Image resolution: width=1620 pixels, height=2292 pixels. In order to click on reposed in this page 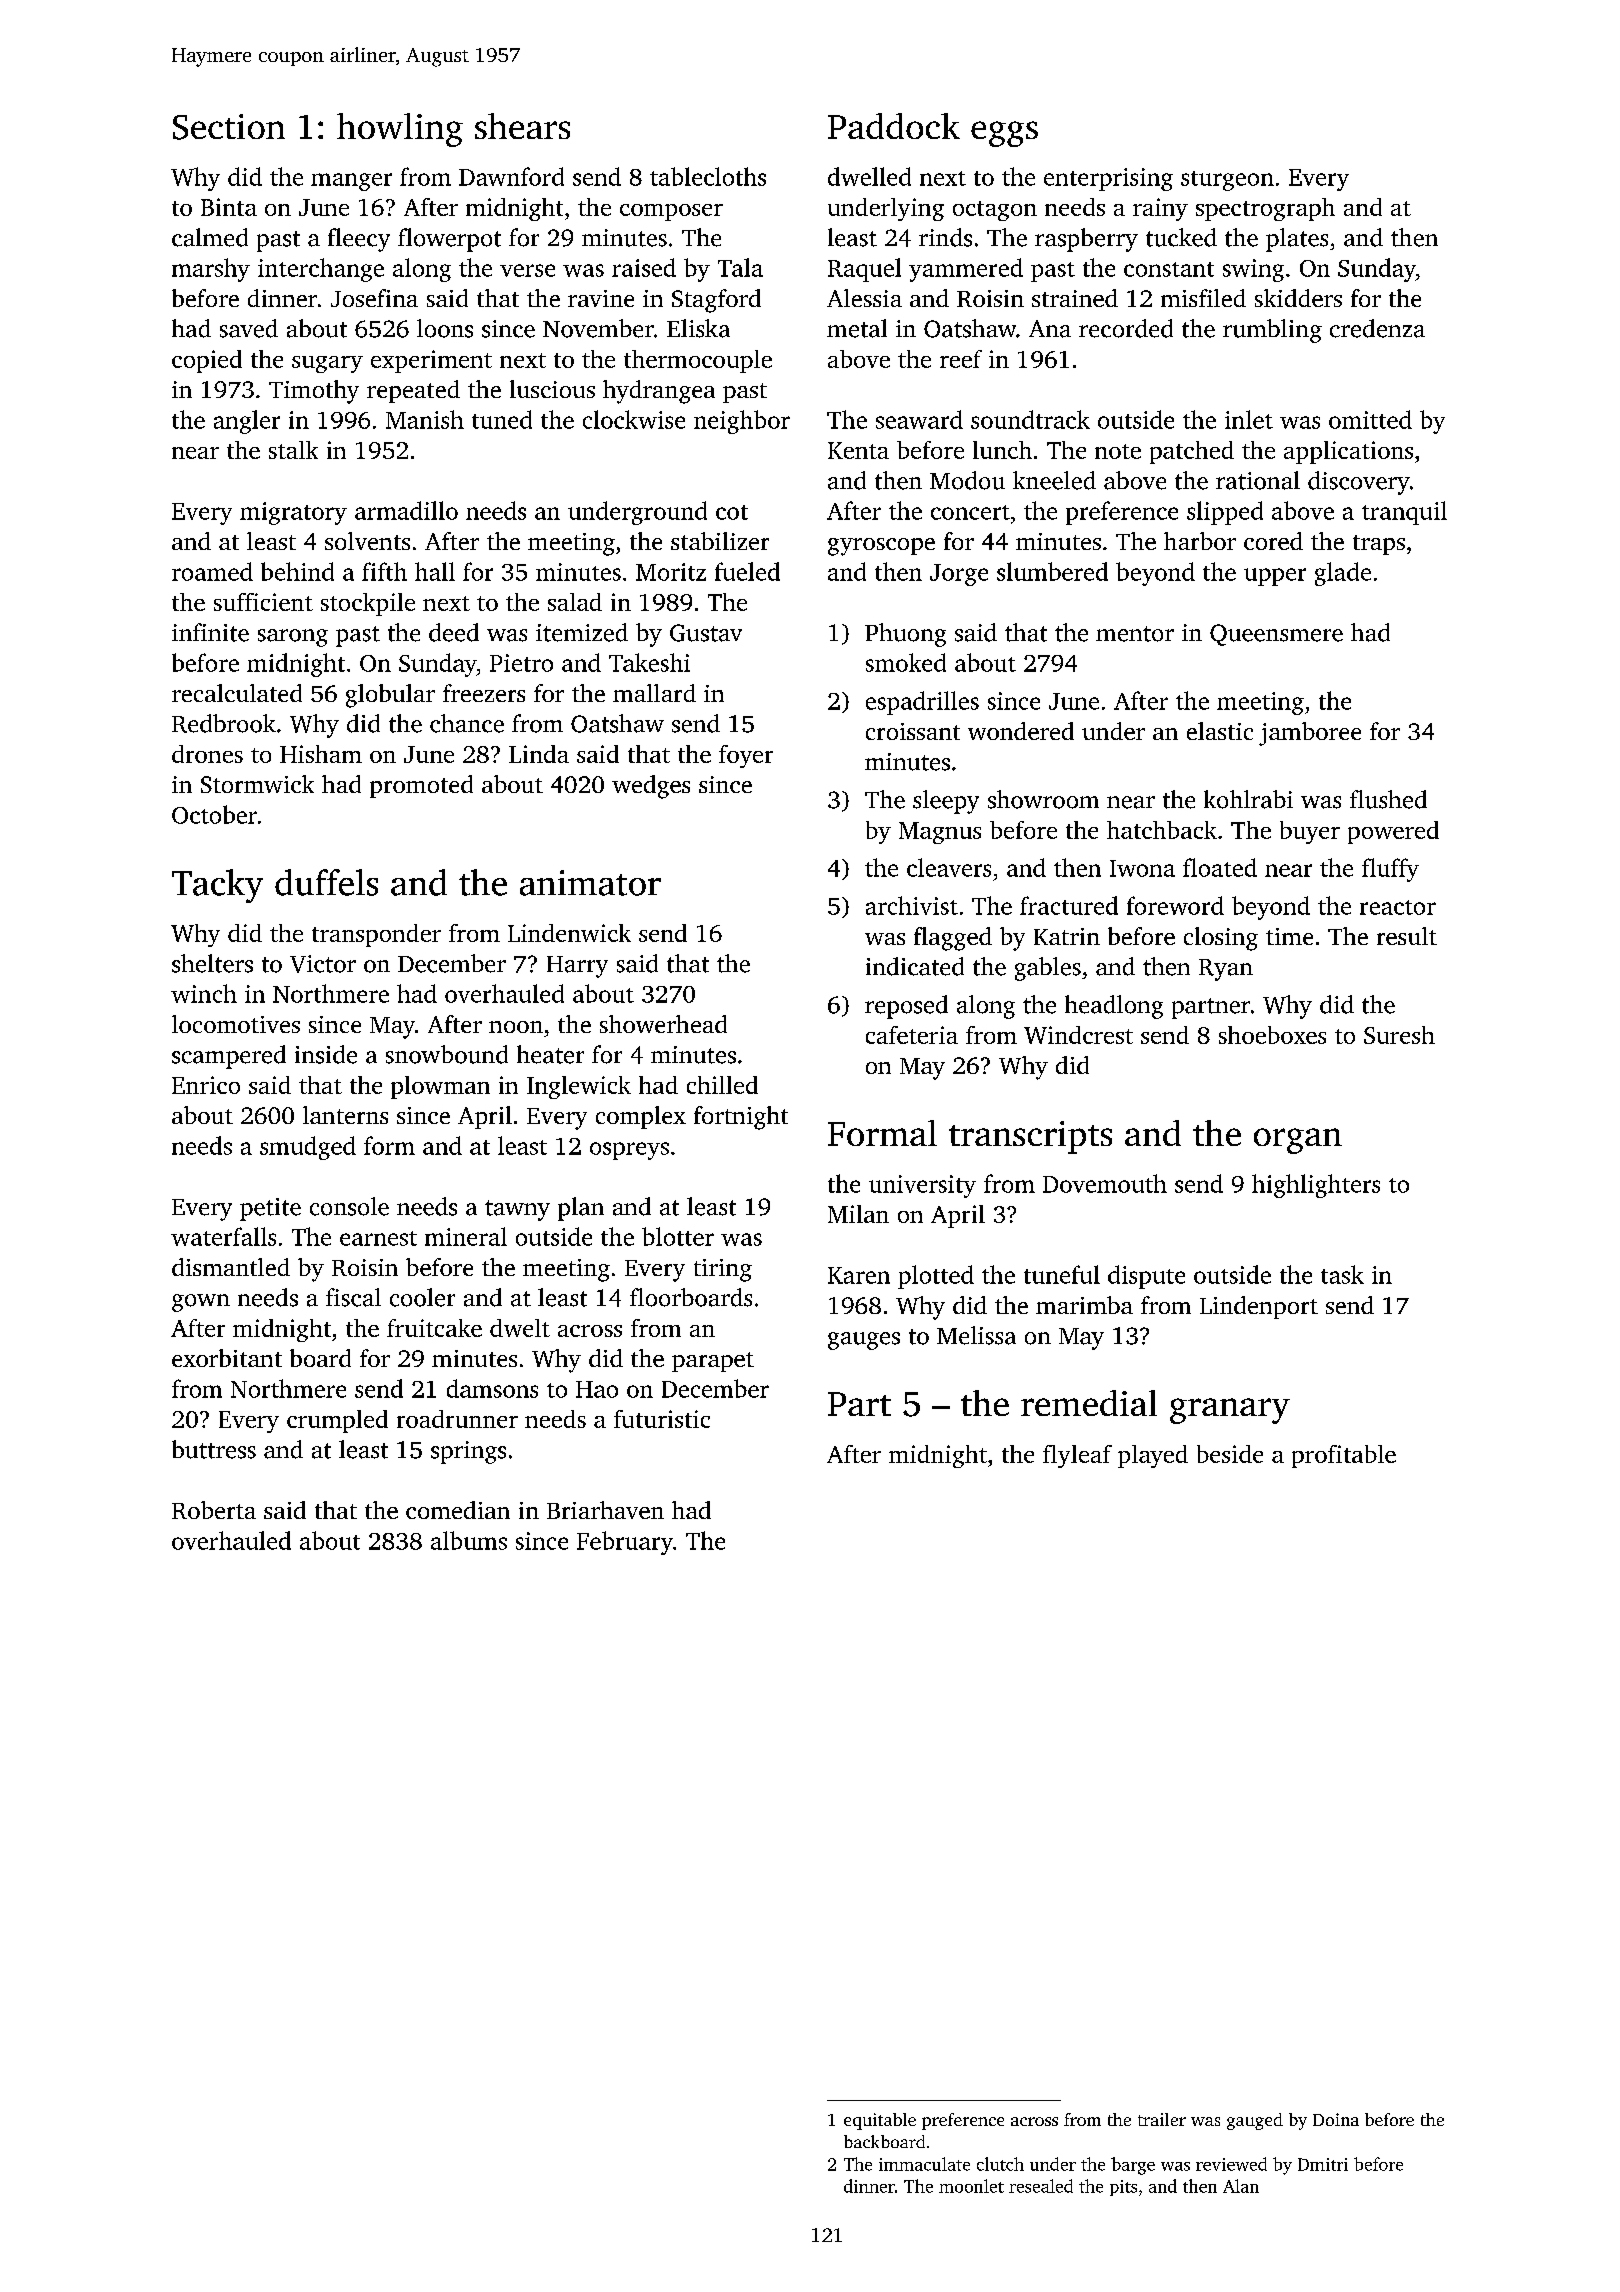, I will do `click(906, 1007)`.
